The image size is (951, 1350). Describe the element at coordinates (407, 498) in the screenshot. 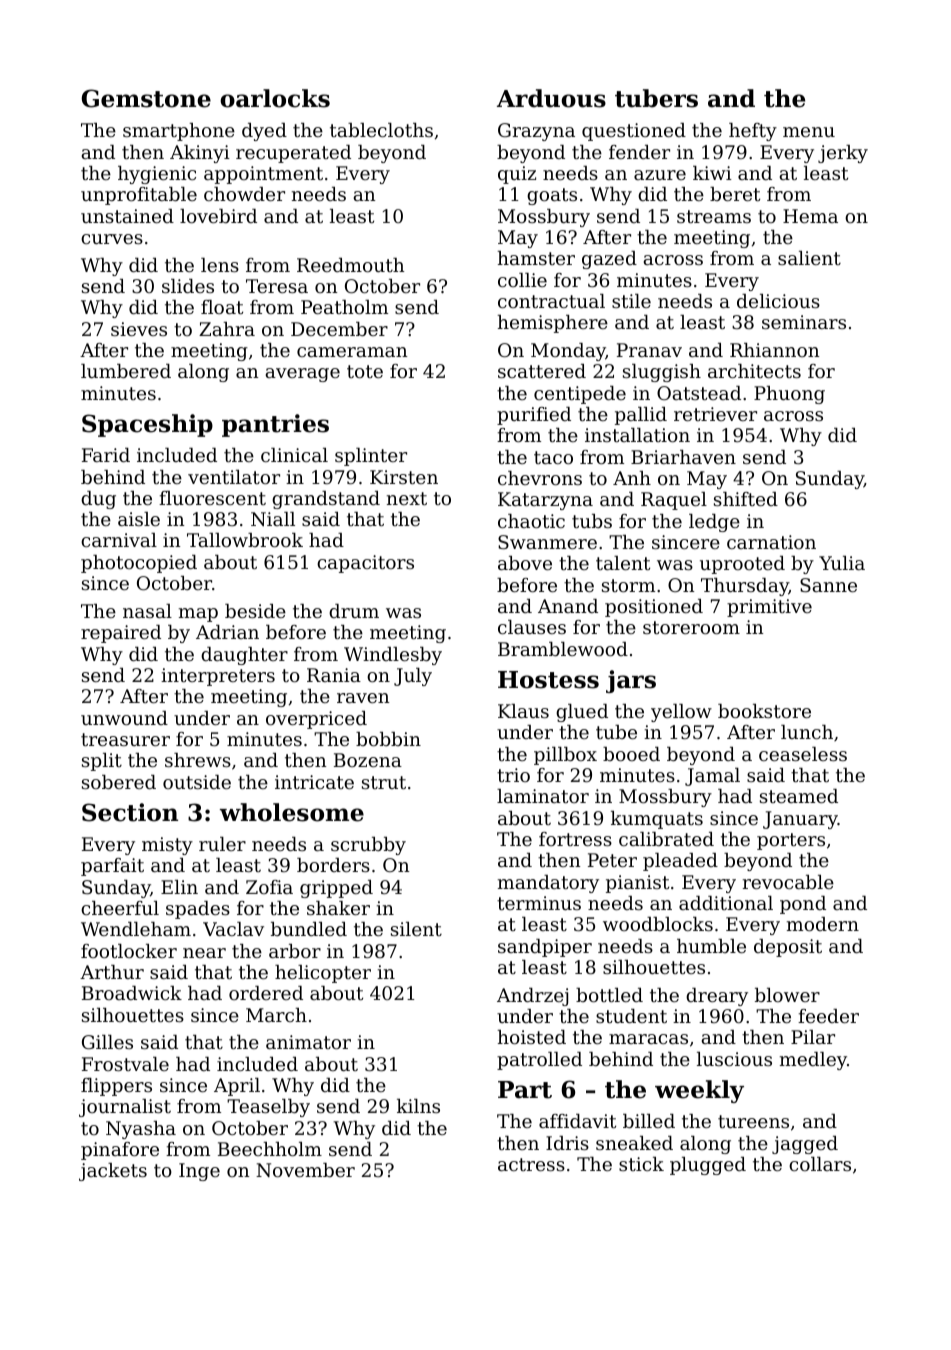

I see `next` at that location.
